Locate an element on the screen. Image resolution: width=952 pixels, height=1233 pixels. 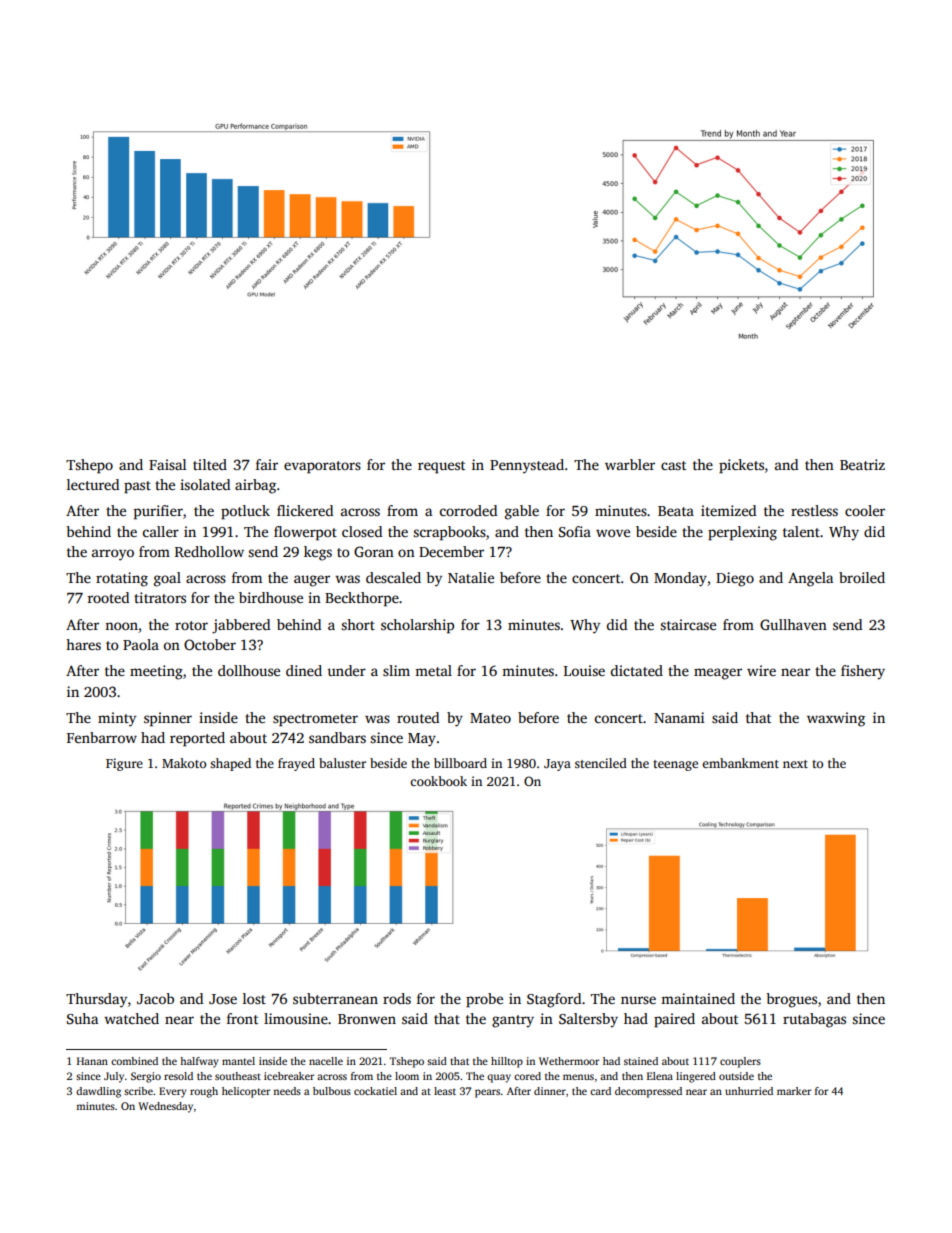
warbler is located at coordinates (630, 464).
